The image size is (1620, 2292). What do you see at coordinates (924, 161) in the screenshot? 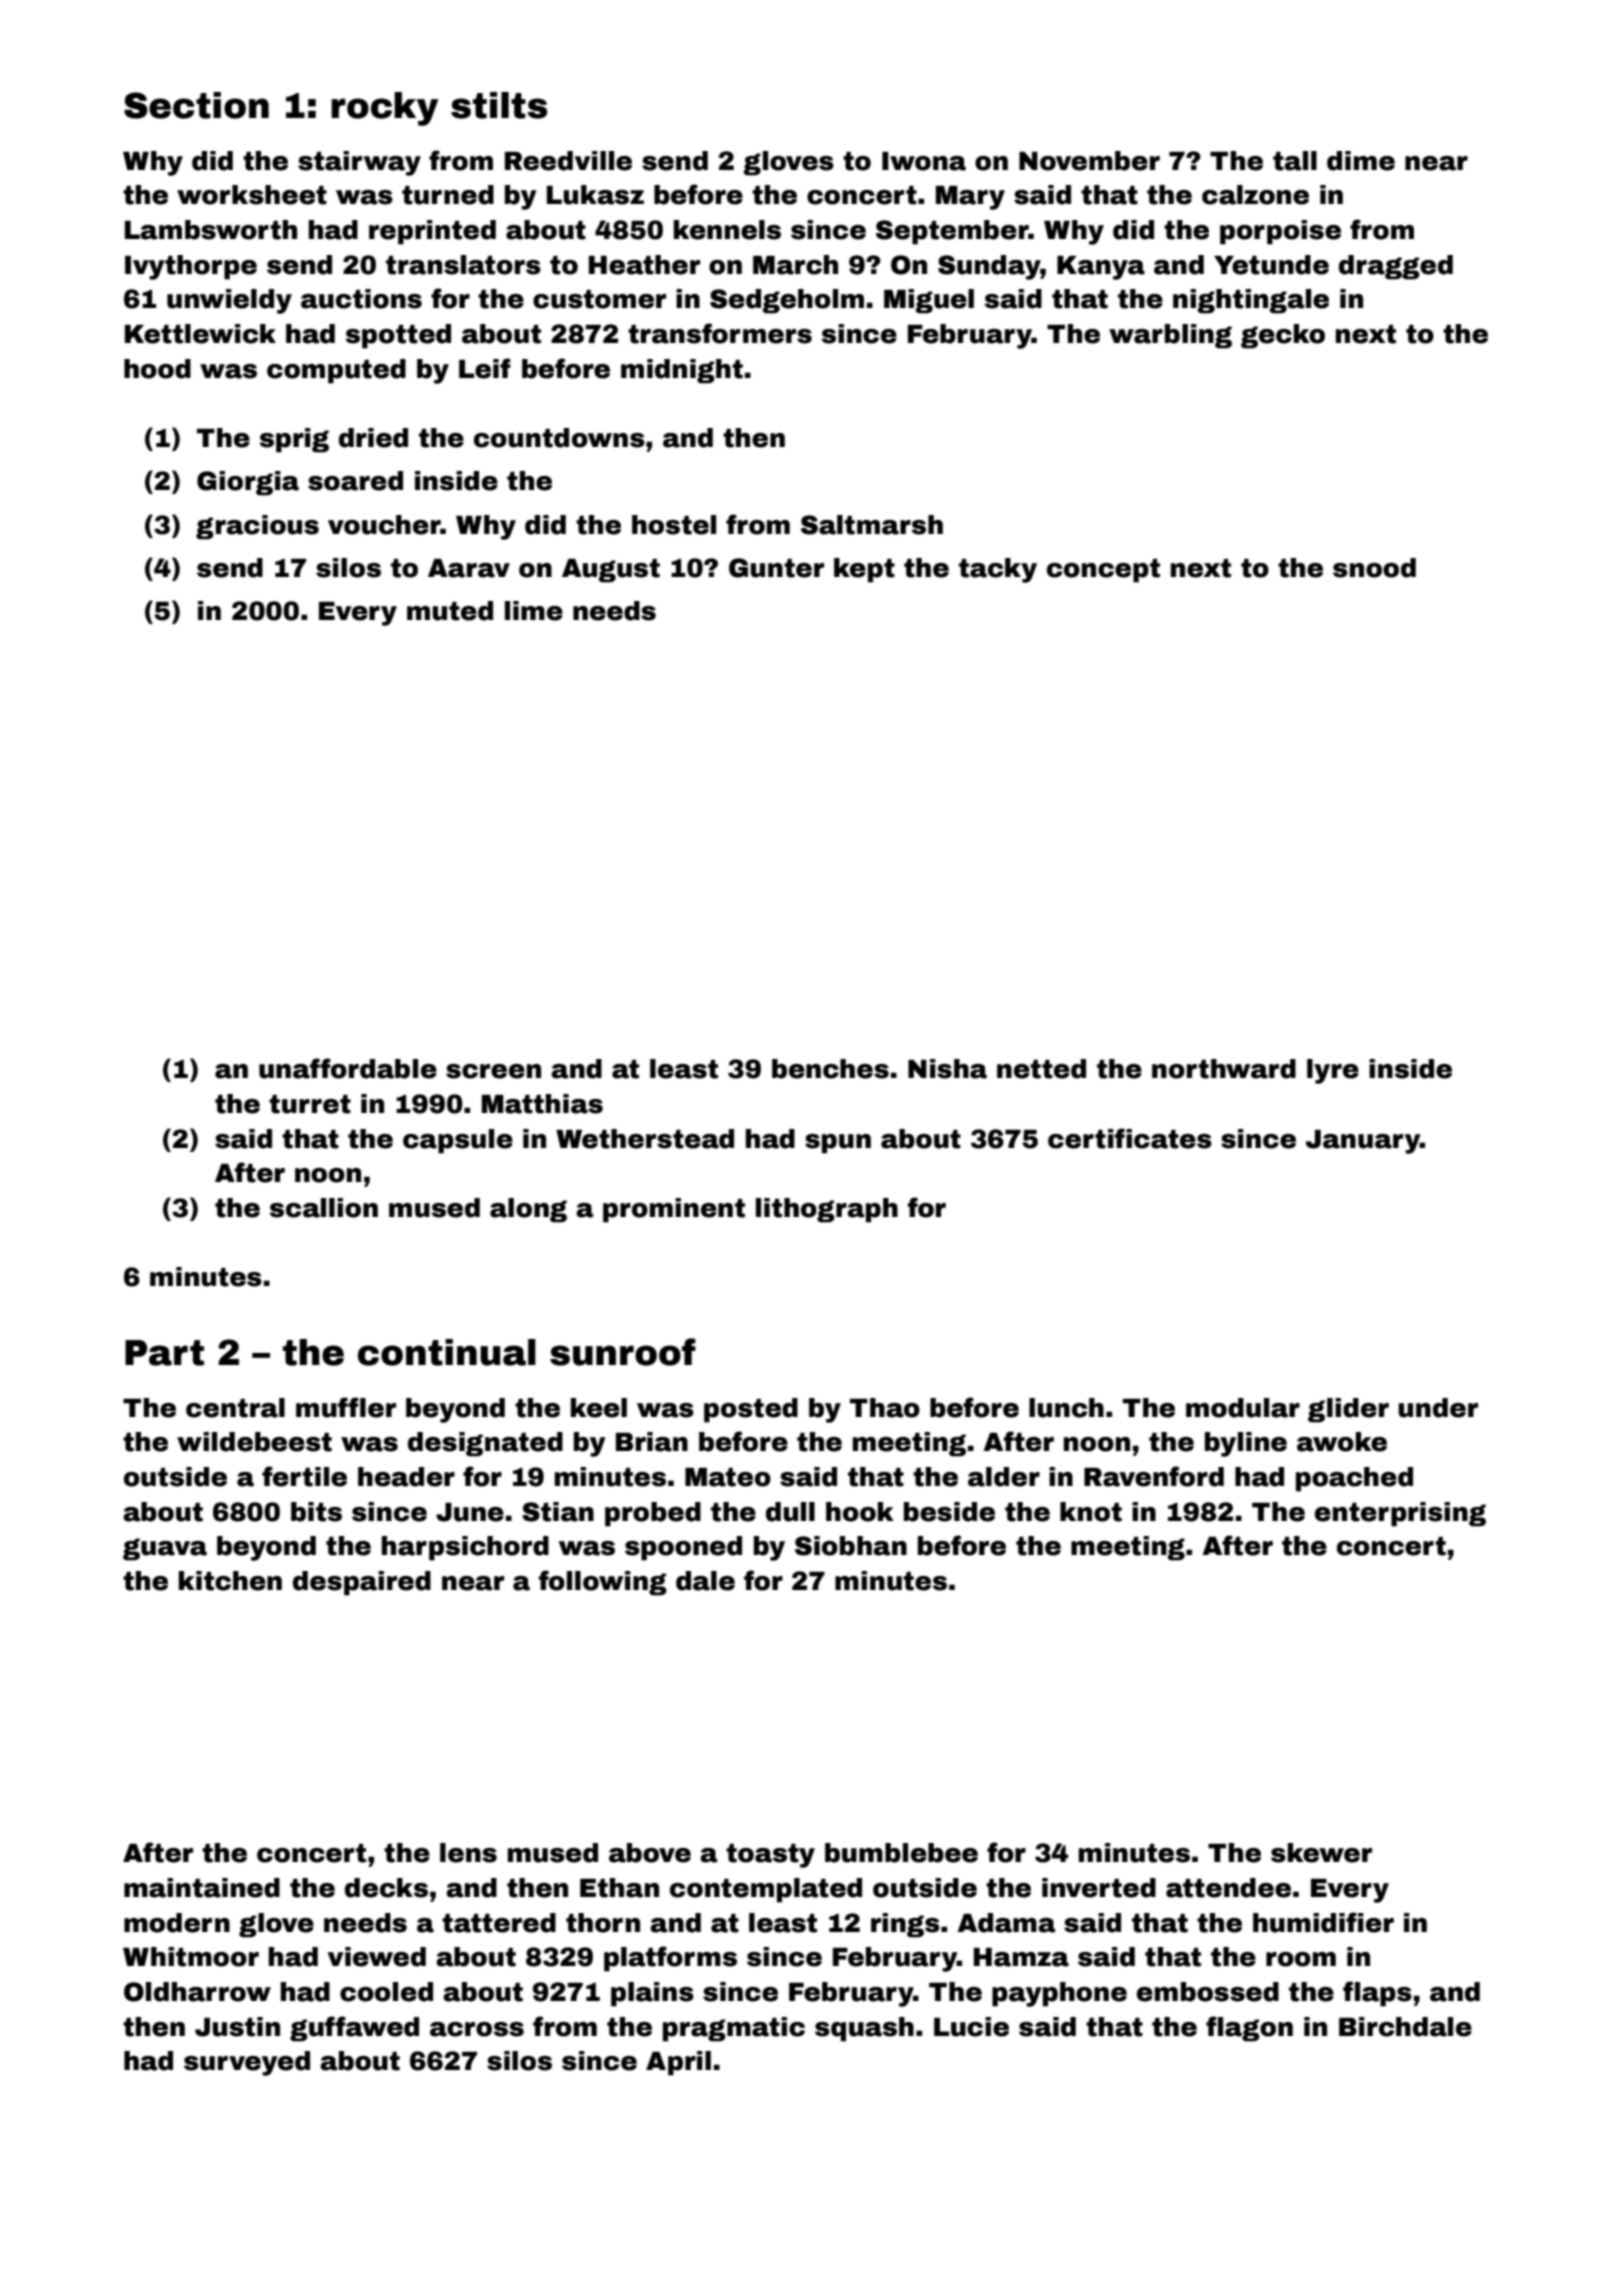
I see `Iwona` at bounding box center [924, 161].
